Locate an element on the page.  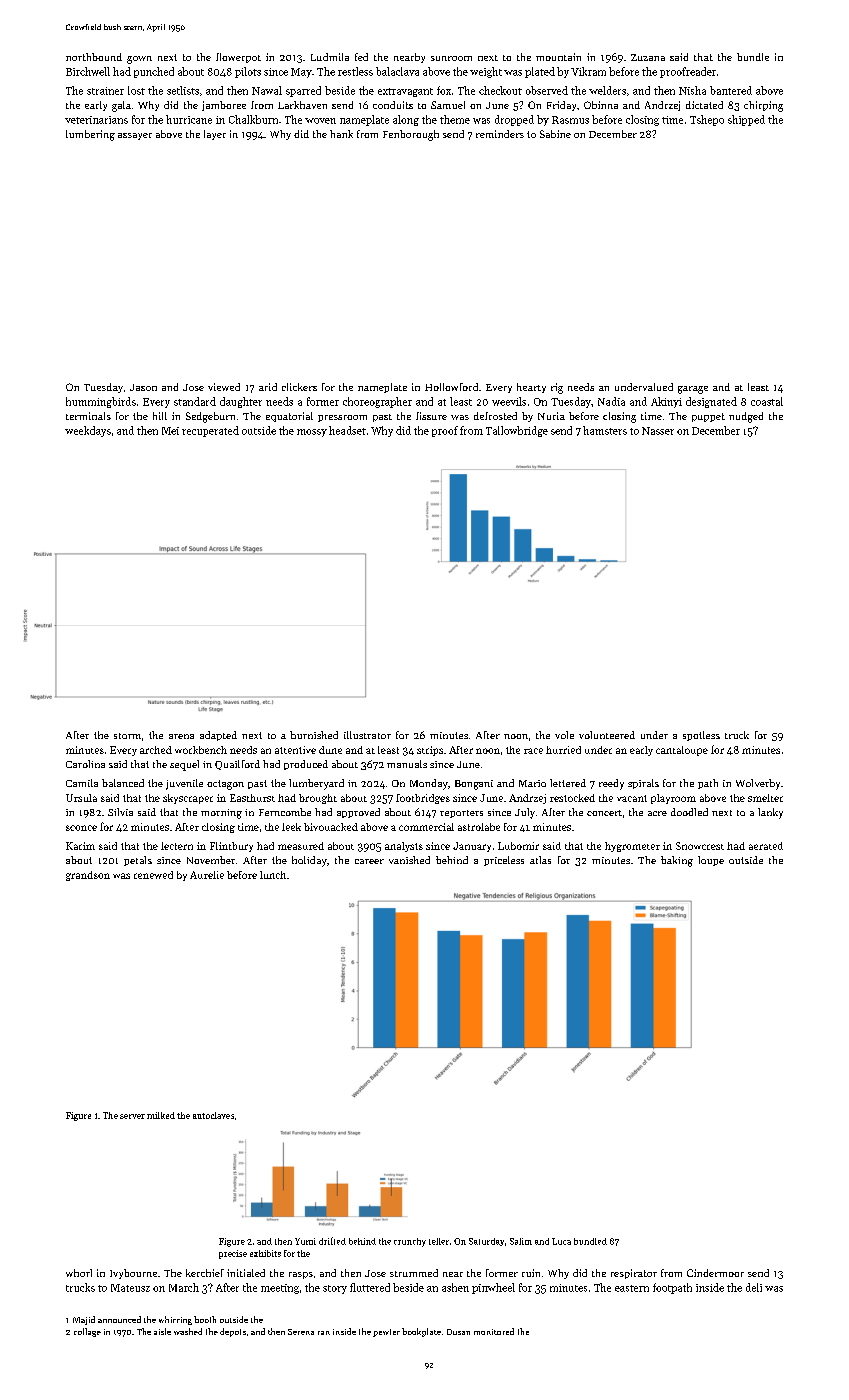
baking is located at coordinates (677, 861).
